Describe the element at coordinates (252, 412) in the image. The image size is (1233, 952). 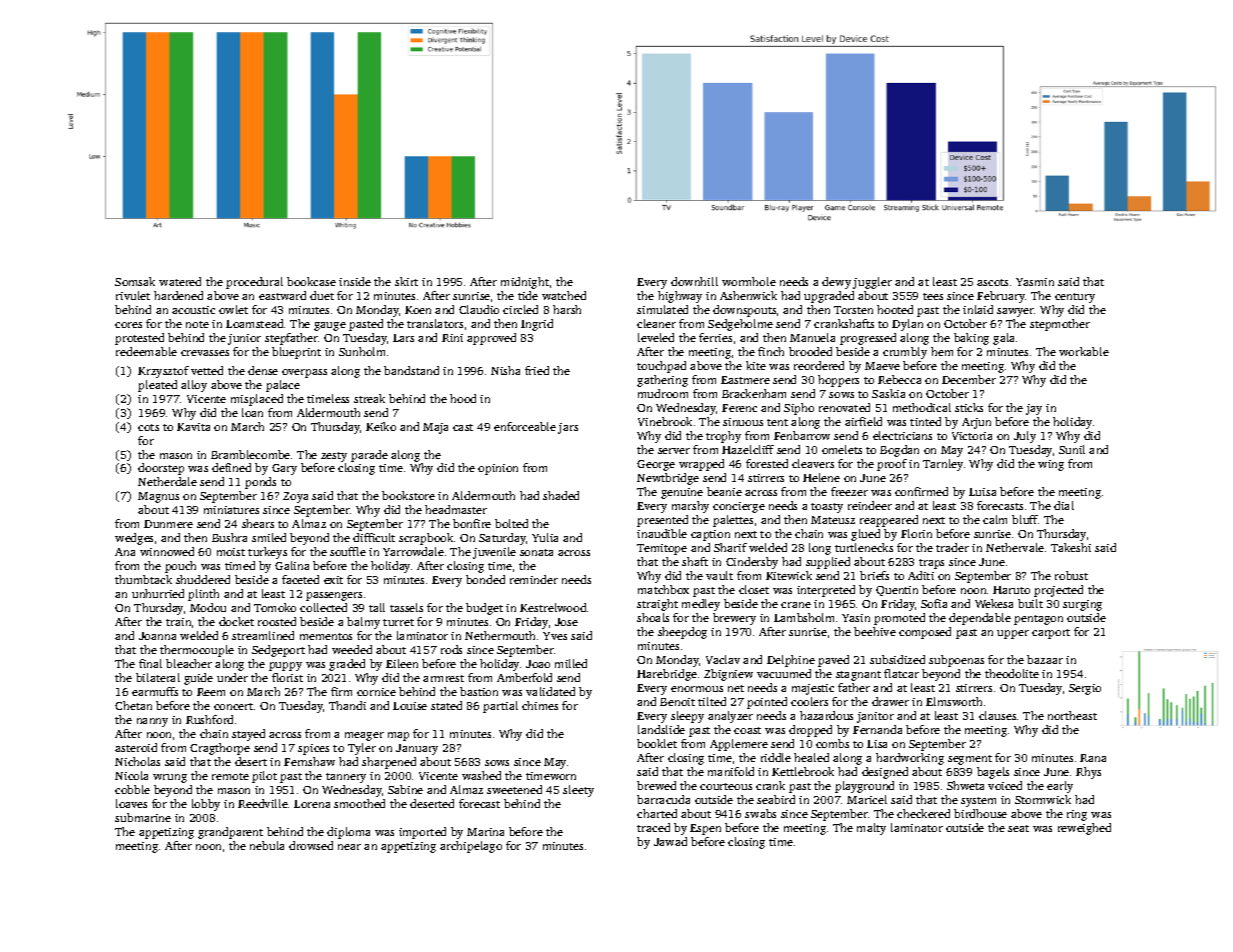
I see `loan` at that location.
